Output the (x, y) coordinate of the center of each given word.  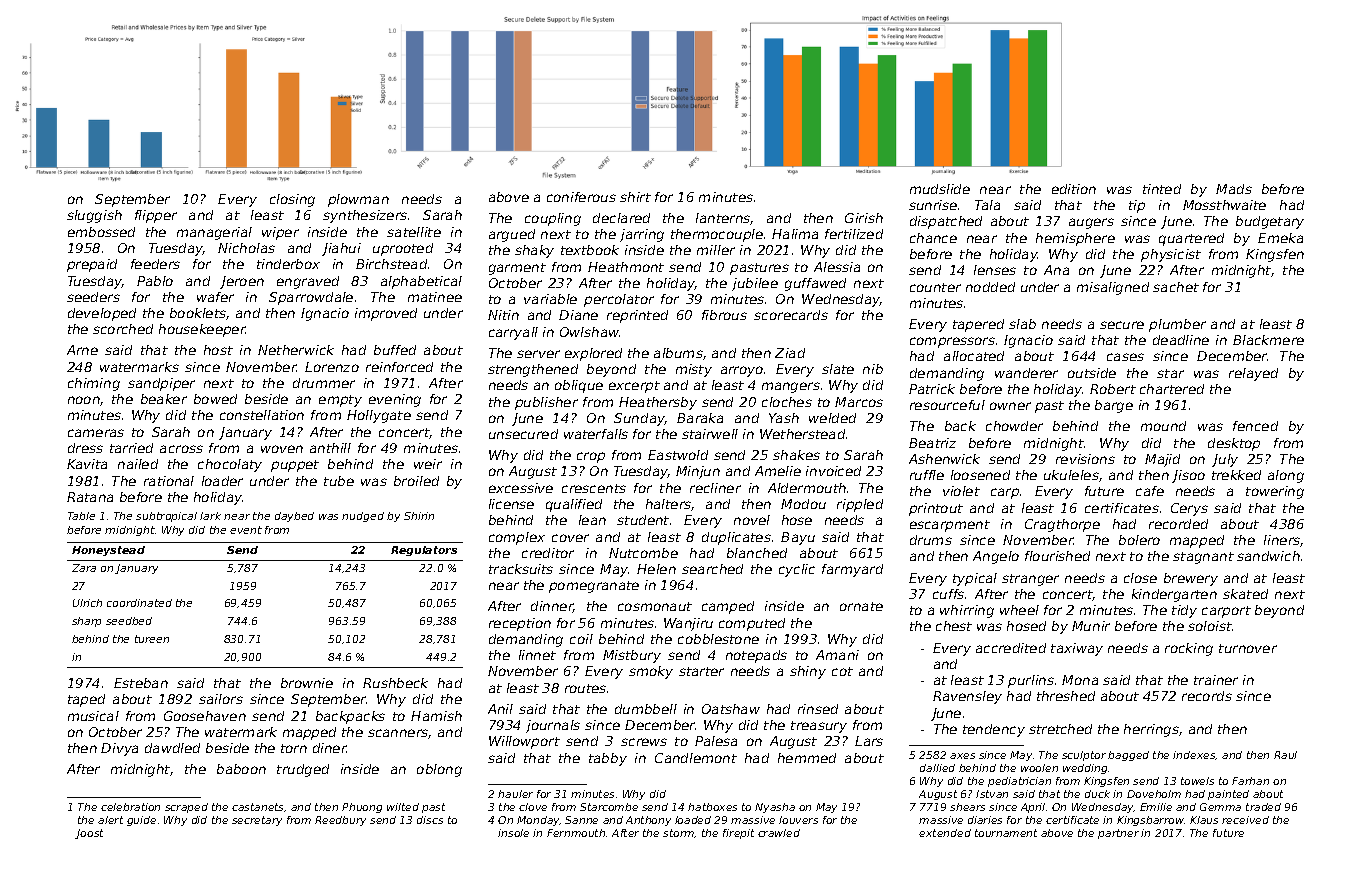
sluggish (94, 216)
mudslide (940, 189)
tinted (1162, 189)
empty (340, 401)
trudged (303, 770)
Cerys (1189, 509)
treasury (819, 727)
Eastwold (678, 455)
